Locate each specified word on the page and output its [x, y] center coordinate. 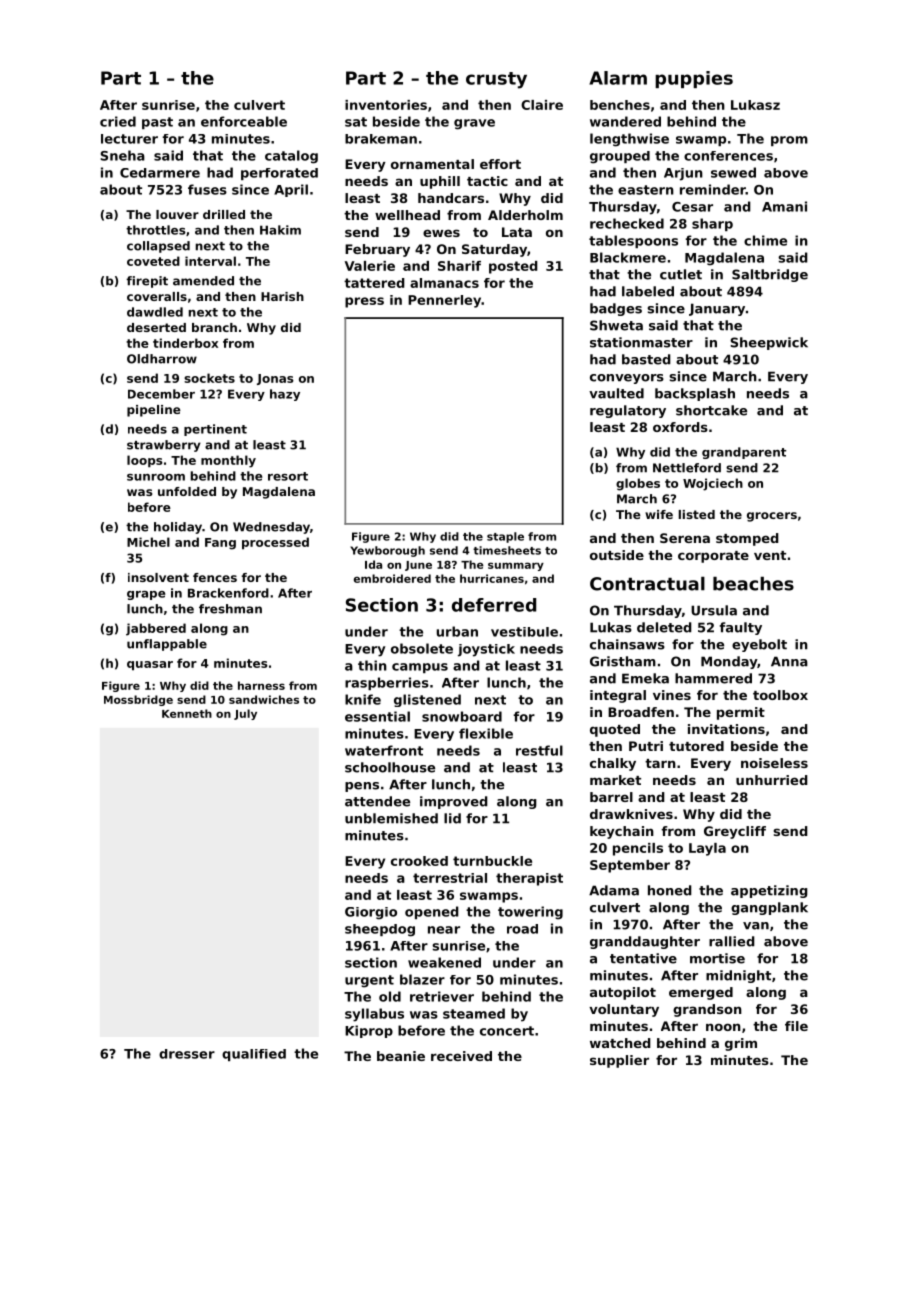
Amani [784, 206]
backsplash [695, 394]
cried [118, 121]
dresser [187, 1054]
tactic [487, 181]
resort [288, 476]
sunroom [156, 477]
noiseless [774, 763]
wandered [625, 121]
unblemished [391, 818]
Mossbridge [138, 700]
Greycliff [735, 832]
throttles [156, 230]
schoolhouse [390, 767]
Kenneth [187, 713]
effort [500, 164]
